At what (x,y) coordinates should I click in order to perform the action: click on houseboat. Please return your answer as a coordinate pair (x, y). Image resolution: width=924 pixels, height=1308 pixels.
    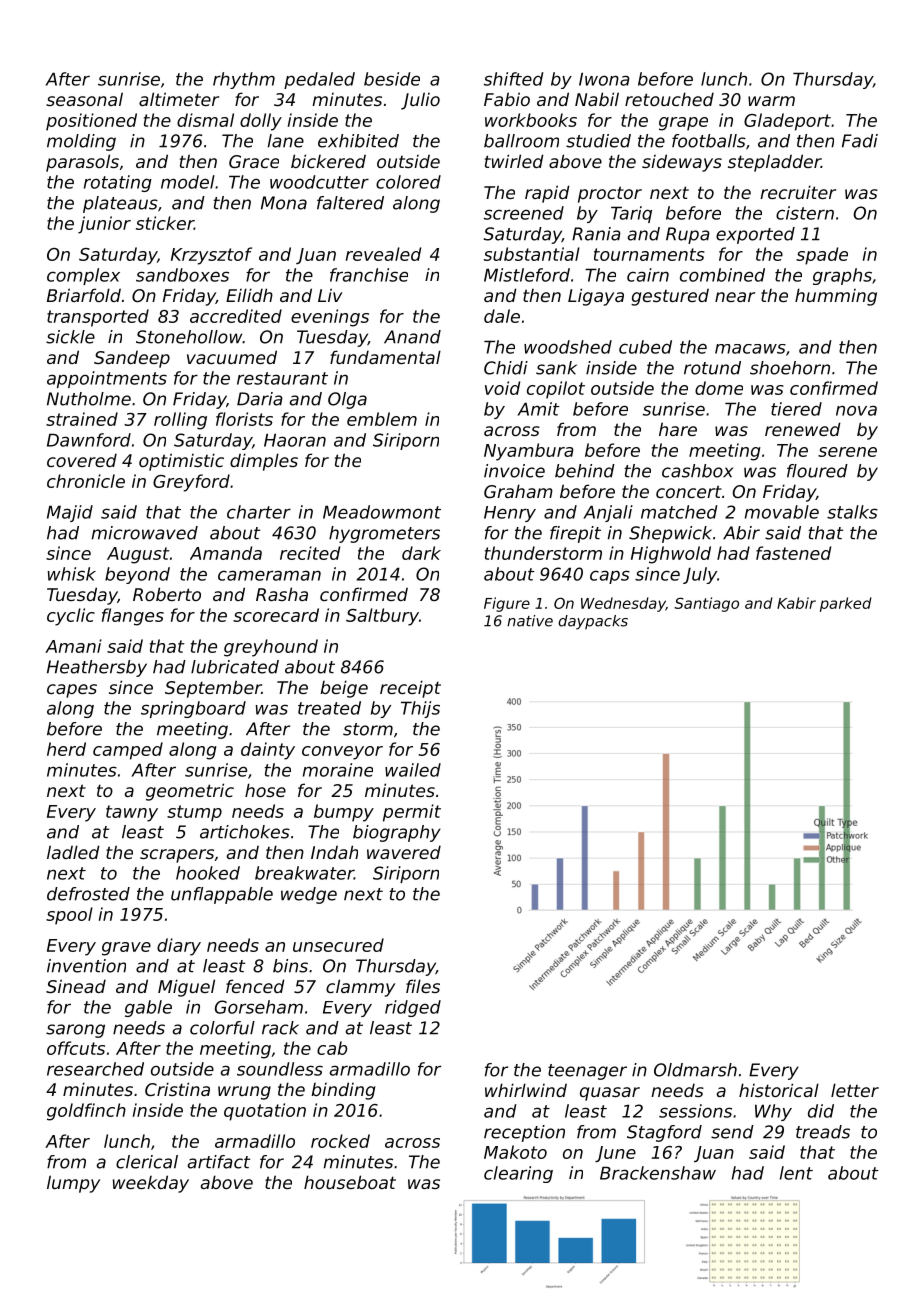
    Looking at the image, I should click on (350, 1182).
